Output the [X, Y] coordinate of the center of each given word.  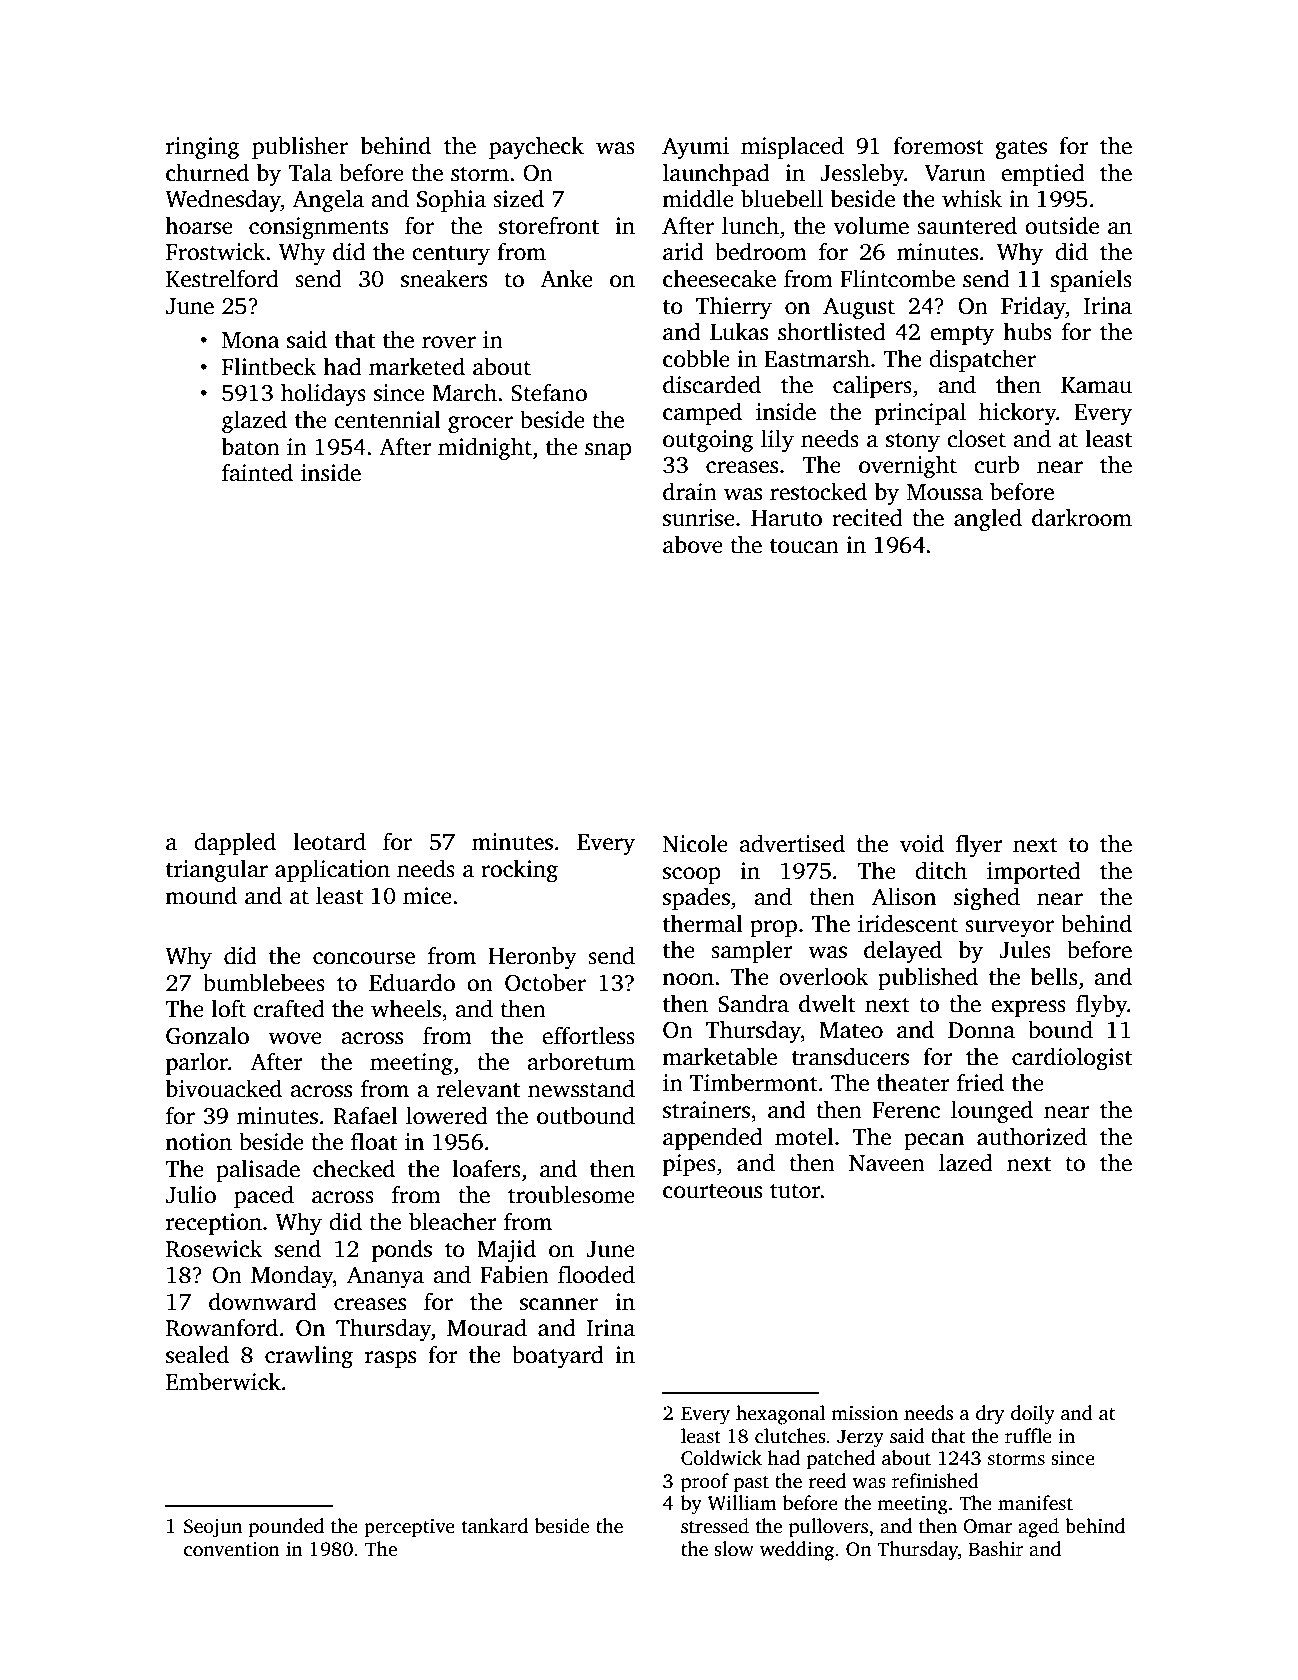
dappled [235, 843]
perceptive [409, 1528]
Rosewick [214, 1248]
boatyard [558, 1356]
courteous [712, 1191]
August [859, 309]
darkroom [1082, 517]
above [693, 544]
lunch [750, 225]
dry [990, 1415]
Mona [251, 340]
